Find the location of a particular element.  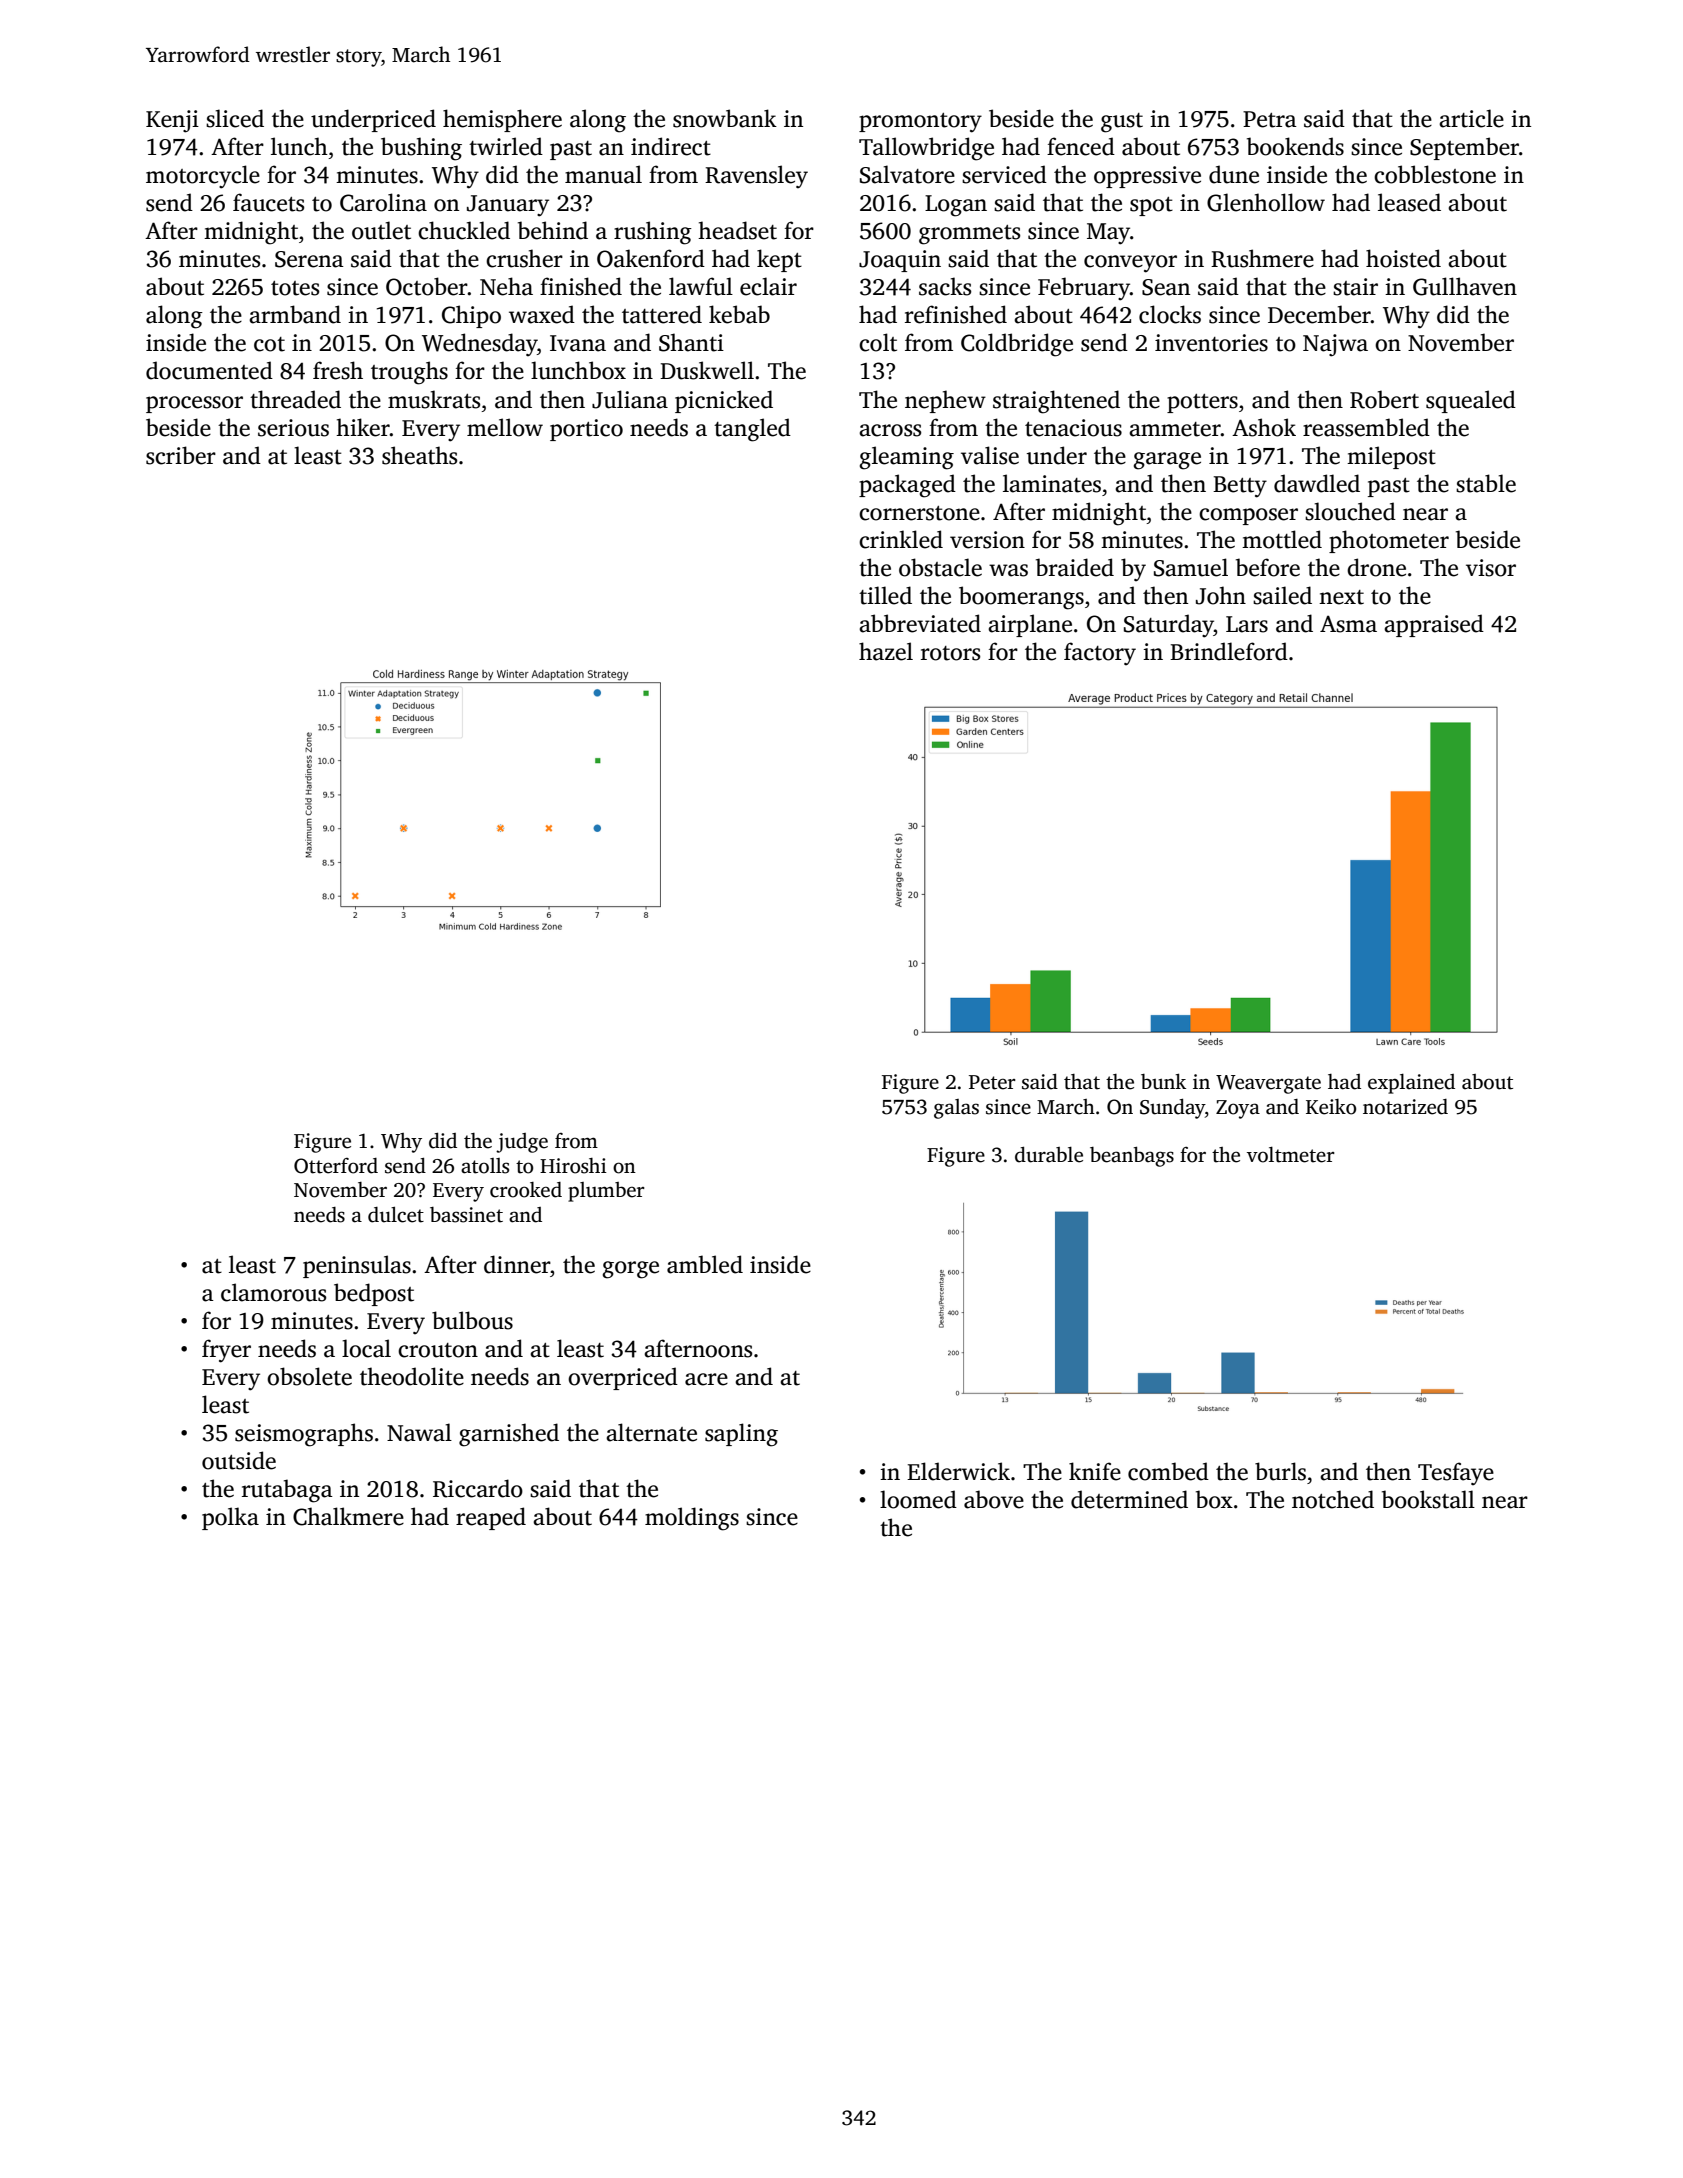

hazel is located at coordinates (886, 651).
